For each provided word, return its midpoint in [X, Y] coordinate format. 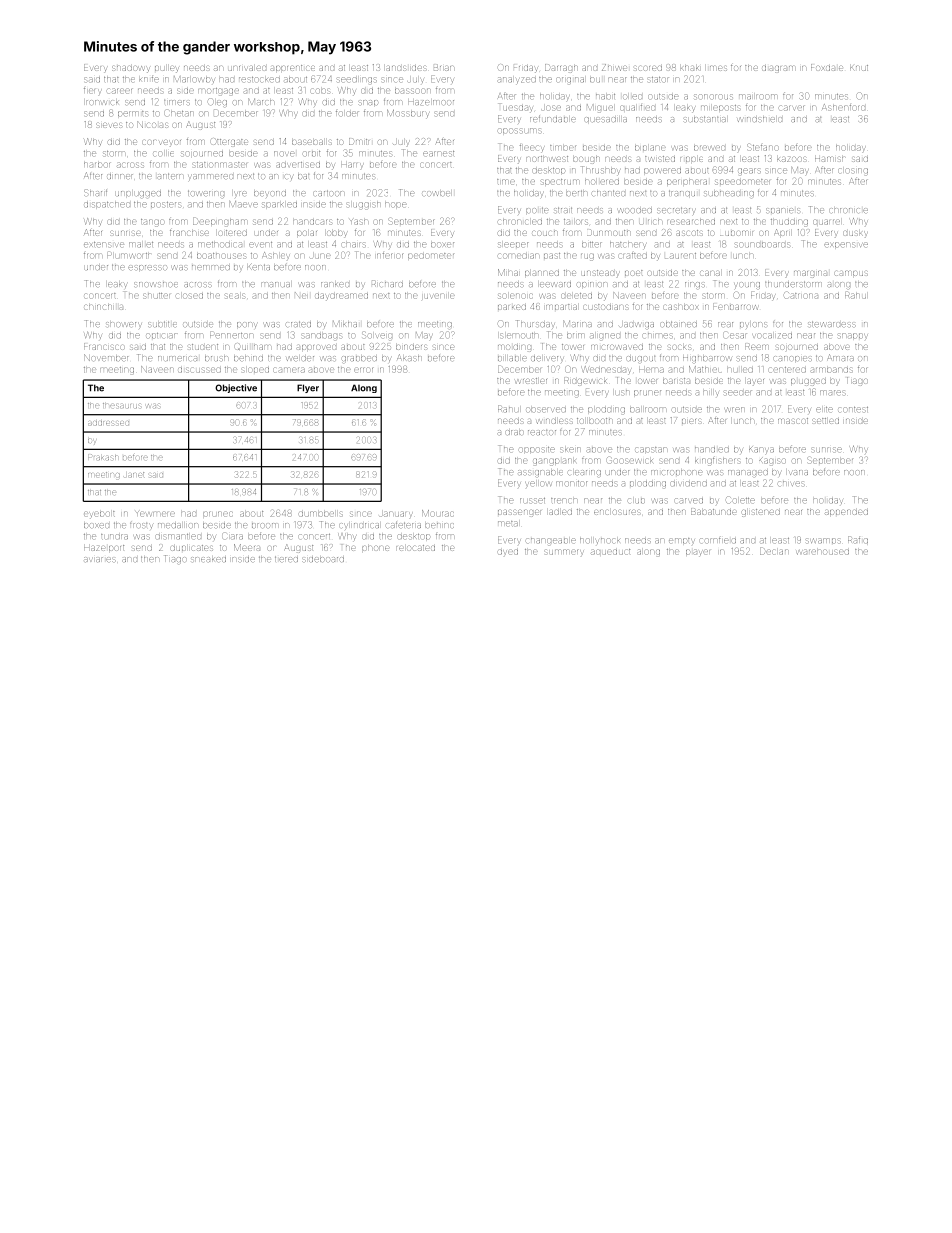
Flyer [308, 388]
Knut [859, 68]
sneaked [208, 559]
